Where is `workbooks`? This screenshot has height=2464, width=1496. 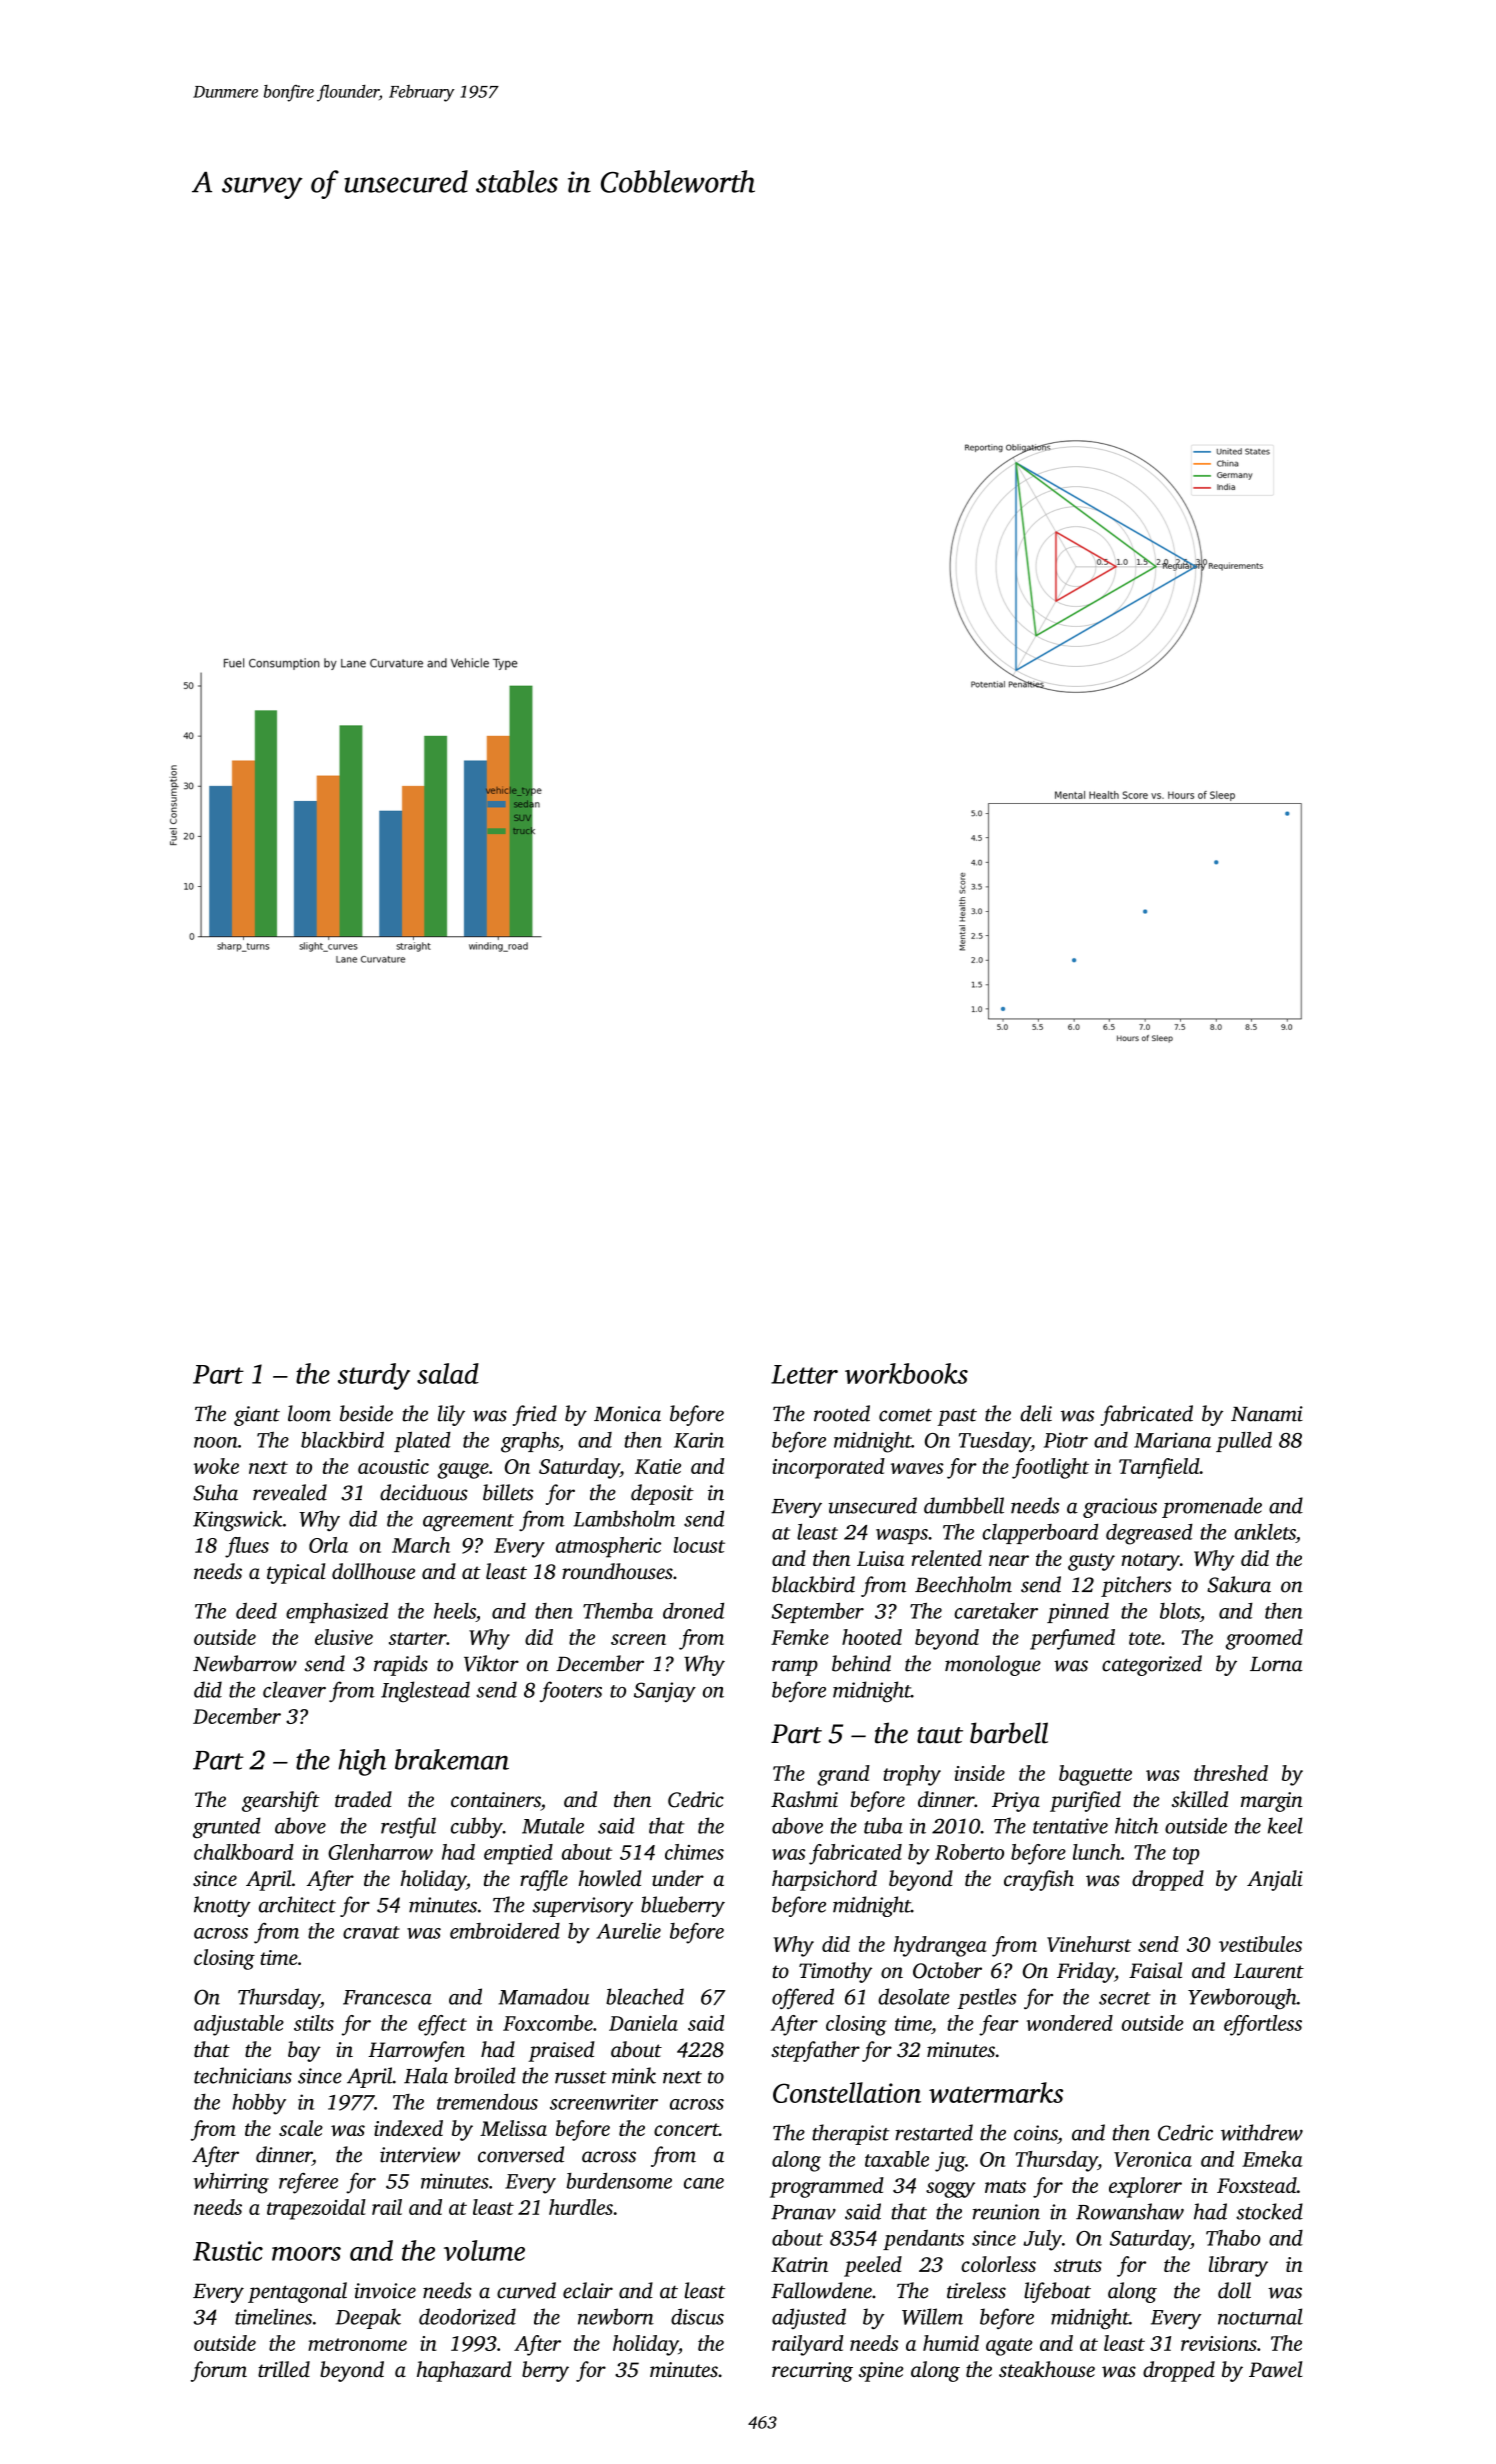
workbooks is located at coordinates (906, 1373).
